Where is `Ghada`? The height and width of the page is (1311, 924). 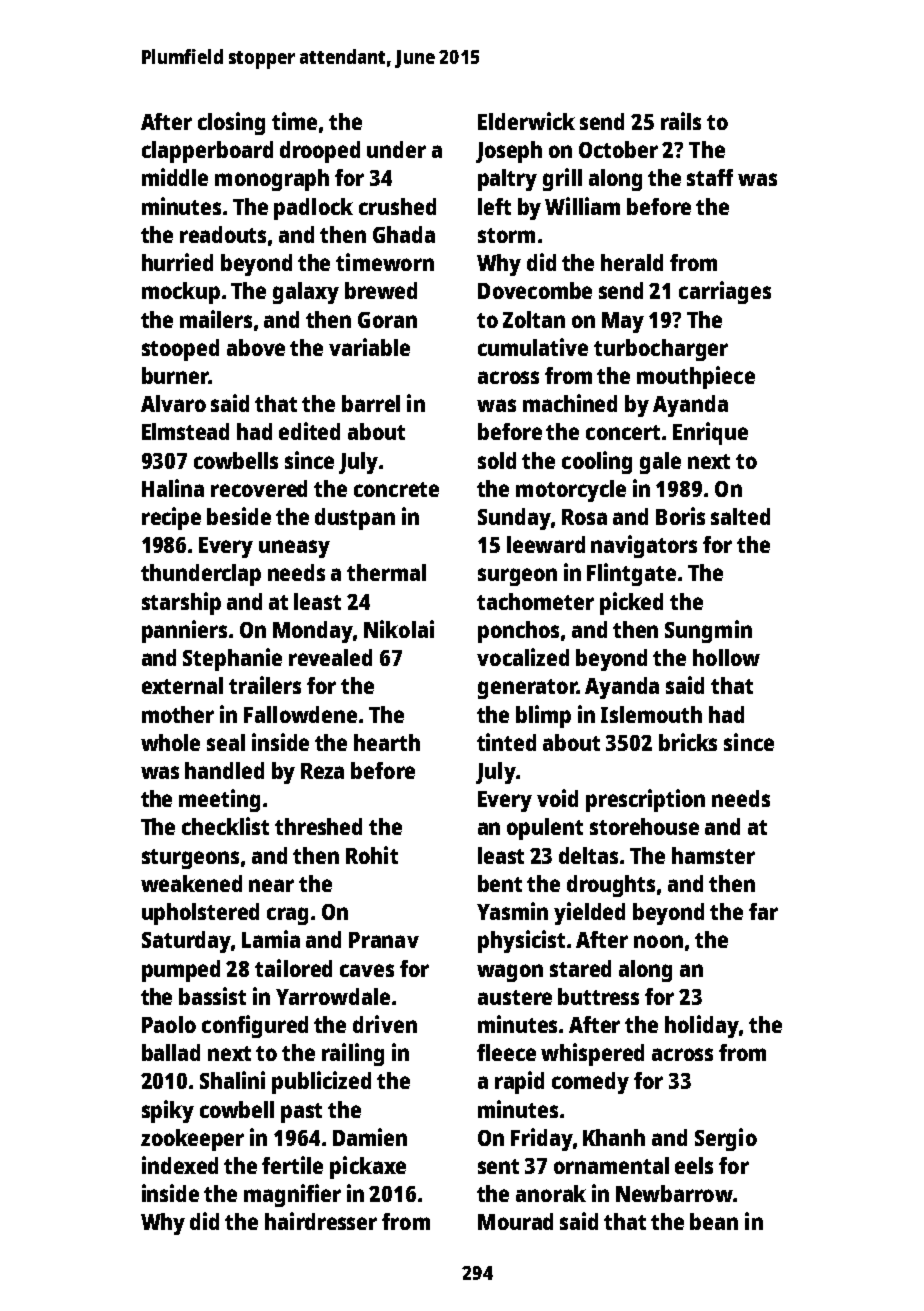 Ghada is located at coordinates (404, 234).
